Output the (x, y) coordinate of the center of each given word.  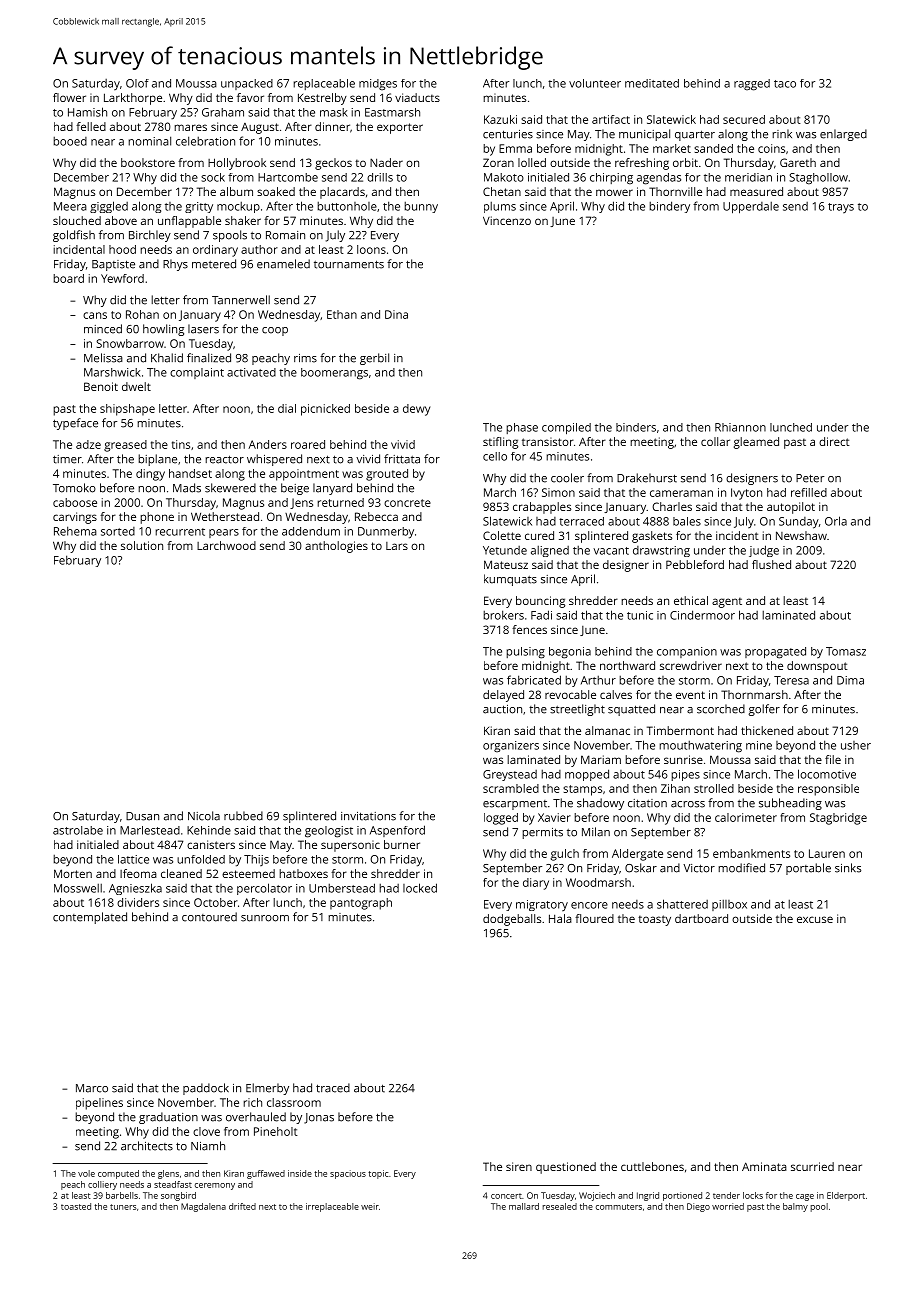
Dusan (142, 816)
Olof (137, 83)
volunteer (595, 83)
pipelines (99, 1104)
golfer (764, 710)
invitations (368, 816)
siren (519, 1166)
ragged (752, 85)
